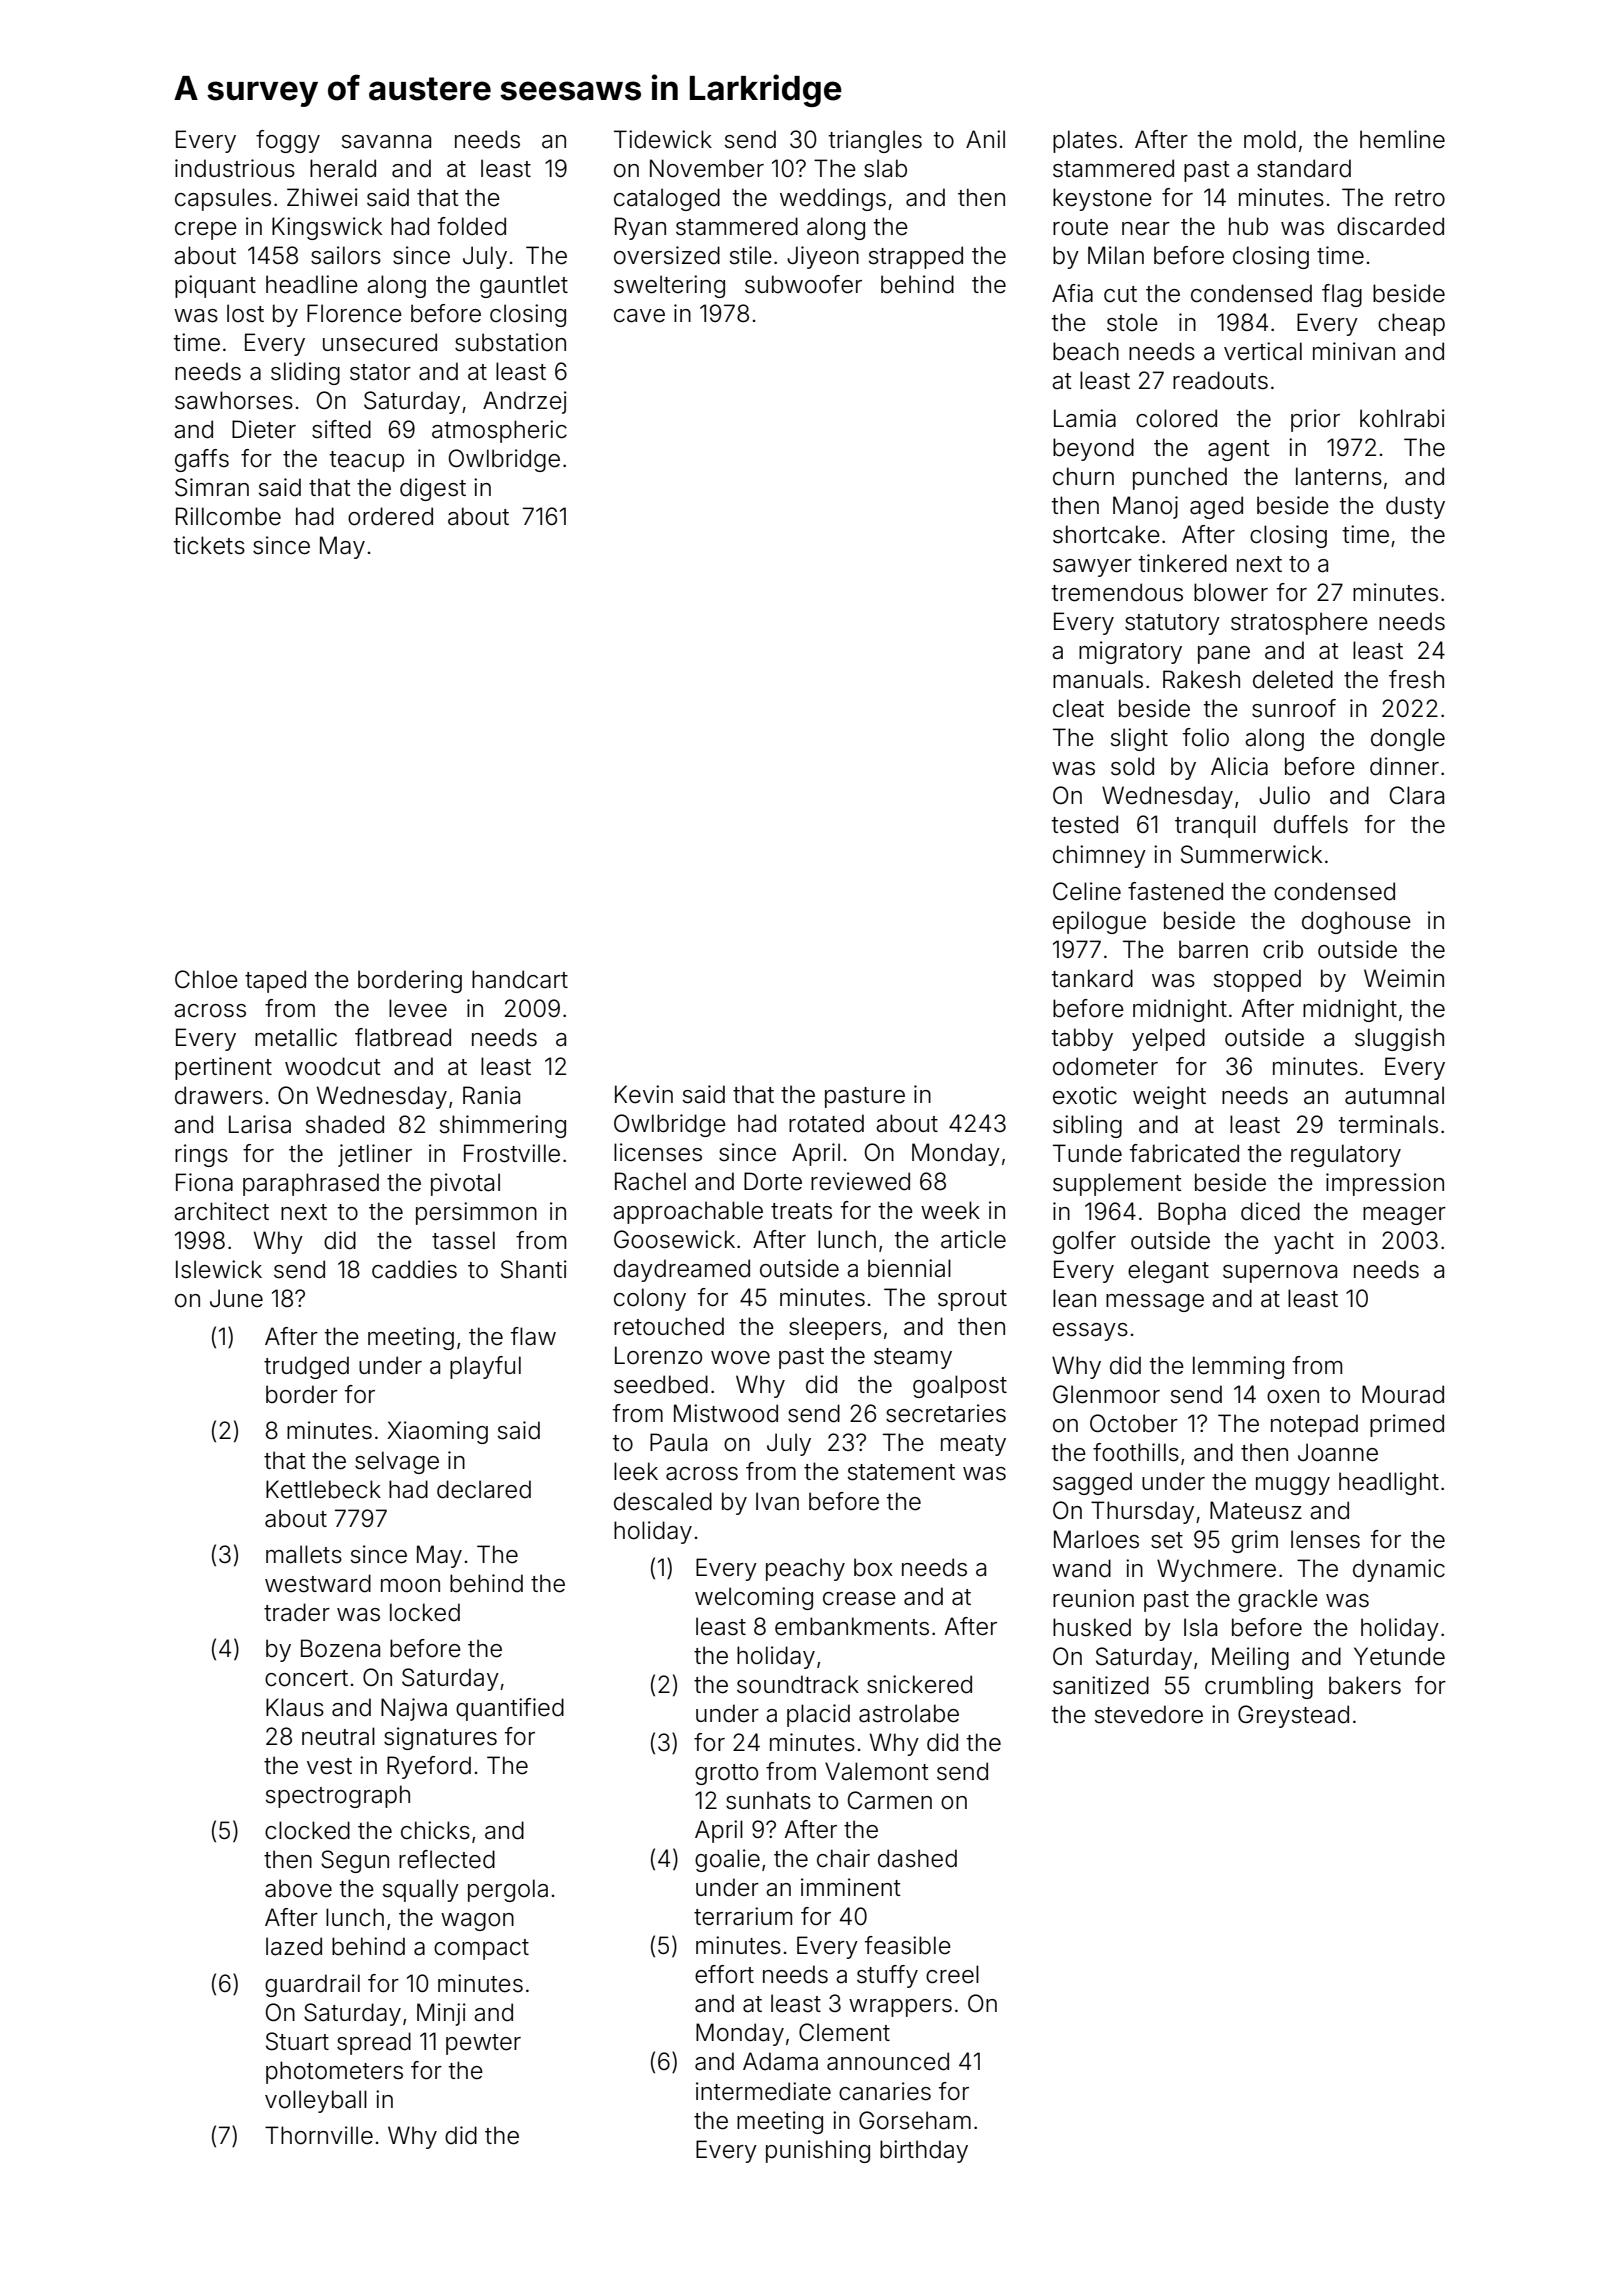 The width and height of the screenshot is (1620, 2292). What do you see at coordinates (484, 1489) in the screenshot?
I see `declared` at bounding box center [484, 1489].
